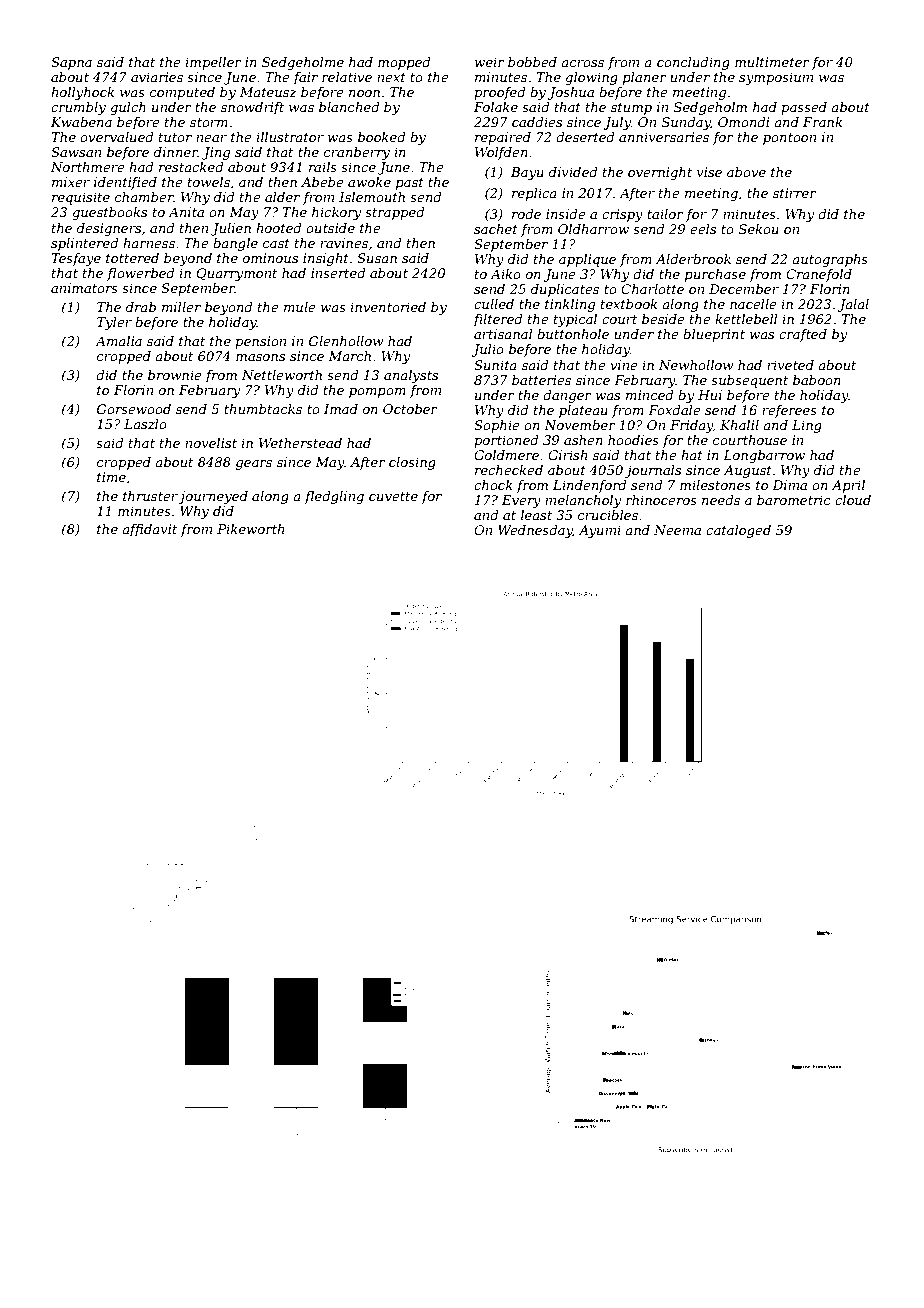 The image size is (924, 1308). Describe the element at coordinates (175, 375) in the document. I see `brownie` at that location.
